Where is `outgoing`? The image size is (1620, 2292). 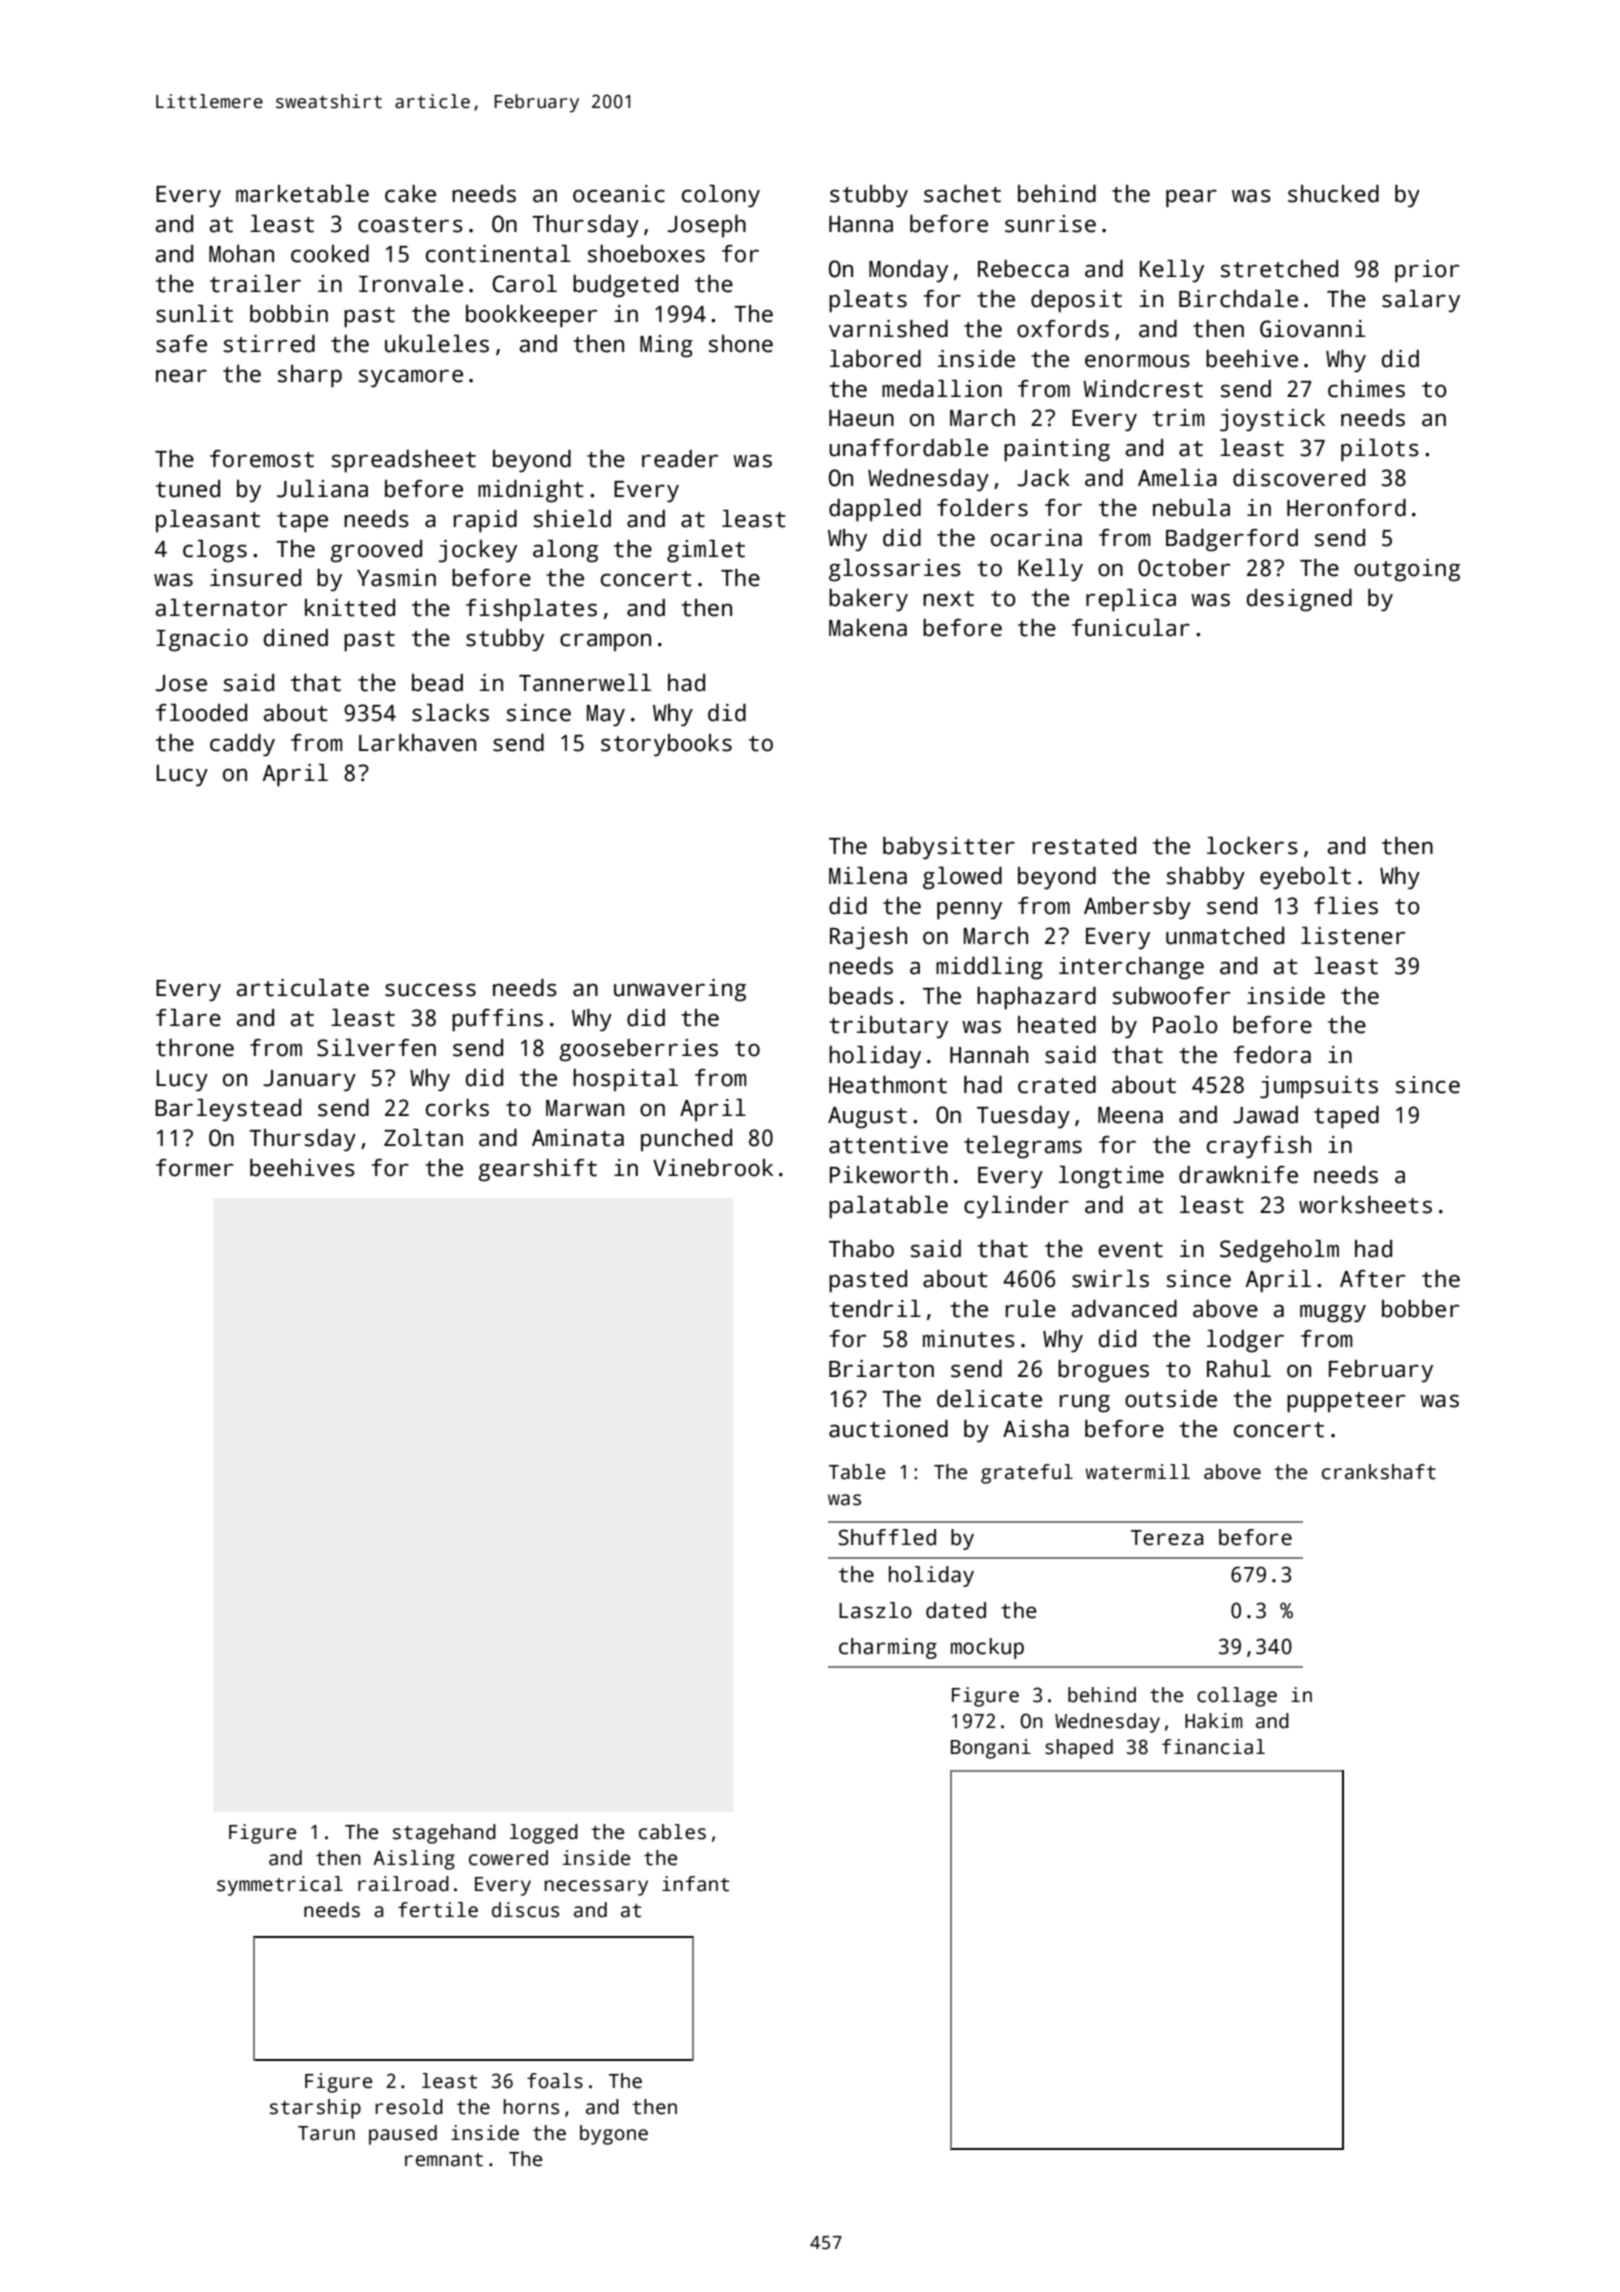
outgoing is located at coordinates (1407, 570).
